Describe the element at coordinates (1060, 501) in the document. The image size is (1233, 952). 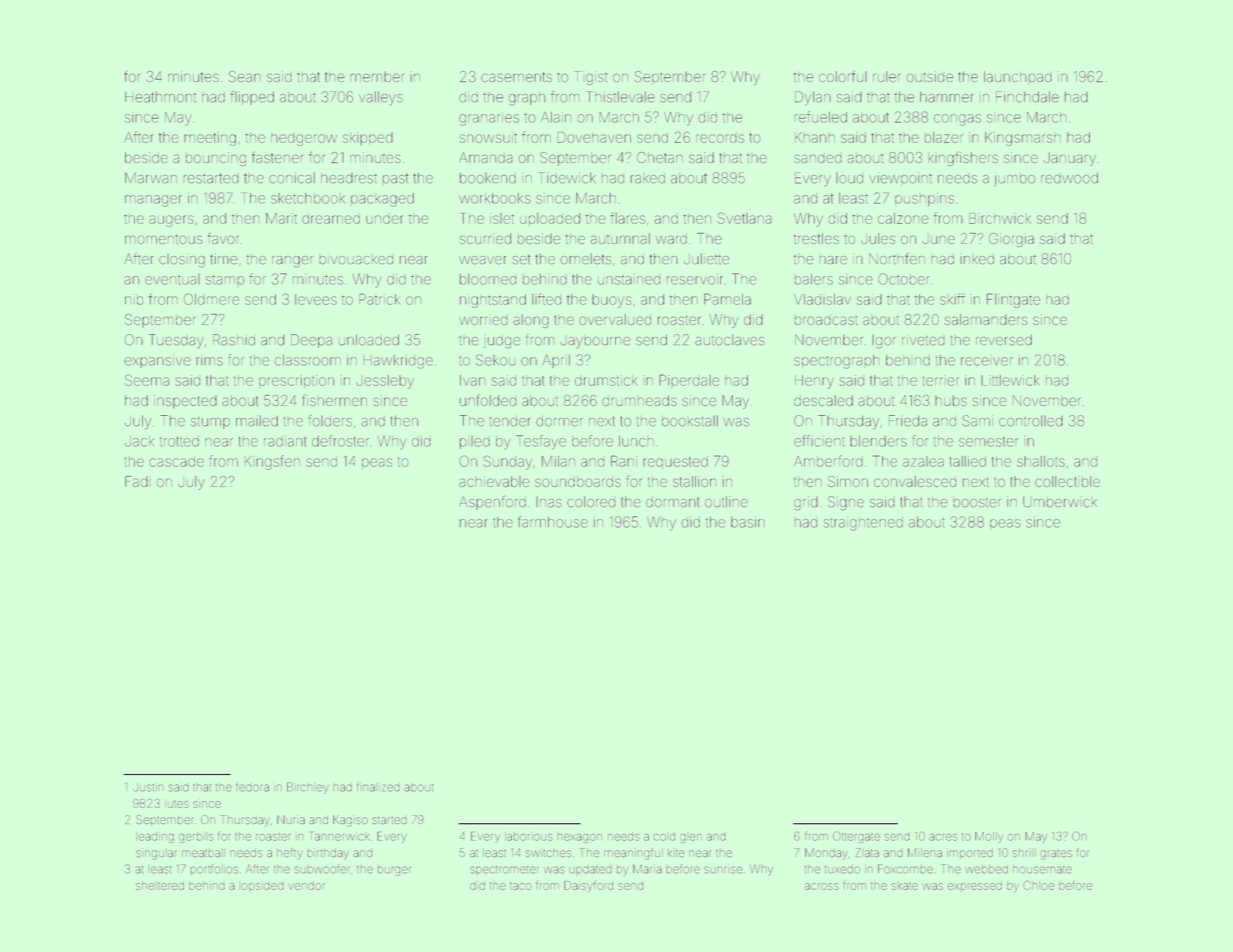
I see `Umberwick` at that location.
